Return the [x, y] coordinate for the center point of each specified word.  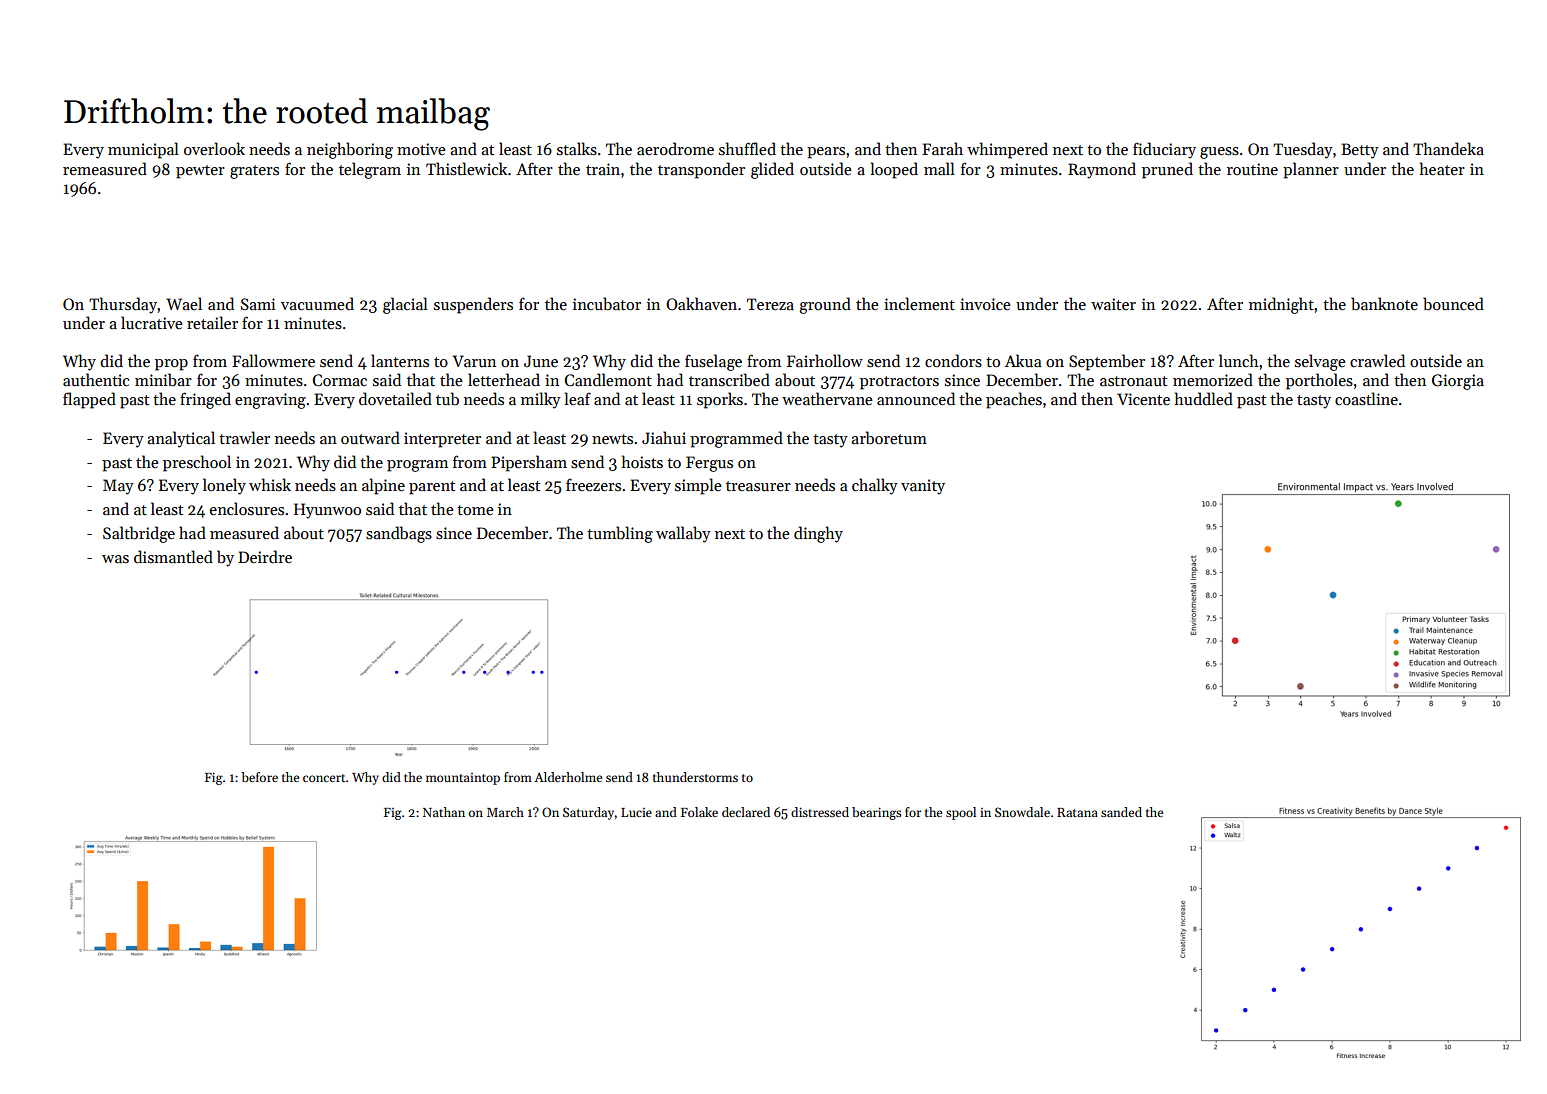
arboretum [889, 438]
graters [254, 172]
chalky [875, 486]
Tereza [770, 304]
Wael [184, 303]
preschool [197, 463]
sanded [1121, 812]
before [259, 777]
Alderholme [568, 777]
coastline [1366, 399]
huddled [1204, 398]
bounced [1453, 303]
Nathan [444, 812]
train [603, 169]
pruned [1167, 170]
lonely [224, 486]
